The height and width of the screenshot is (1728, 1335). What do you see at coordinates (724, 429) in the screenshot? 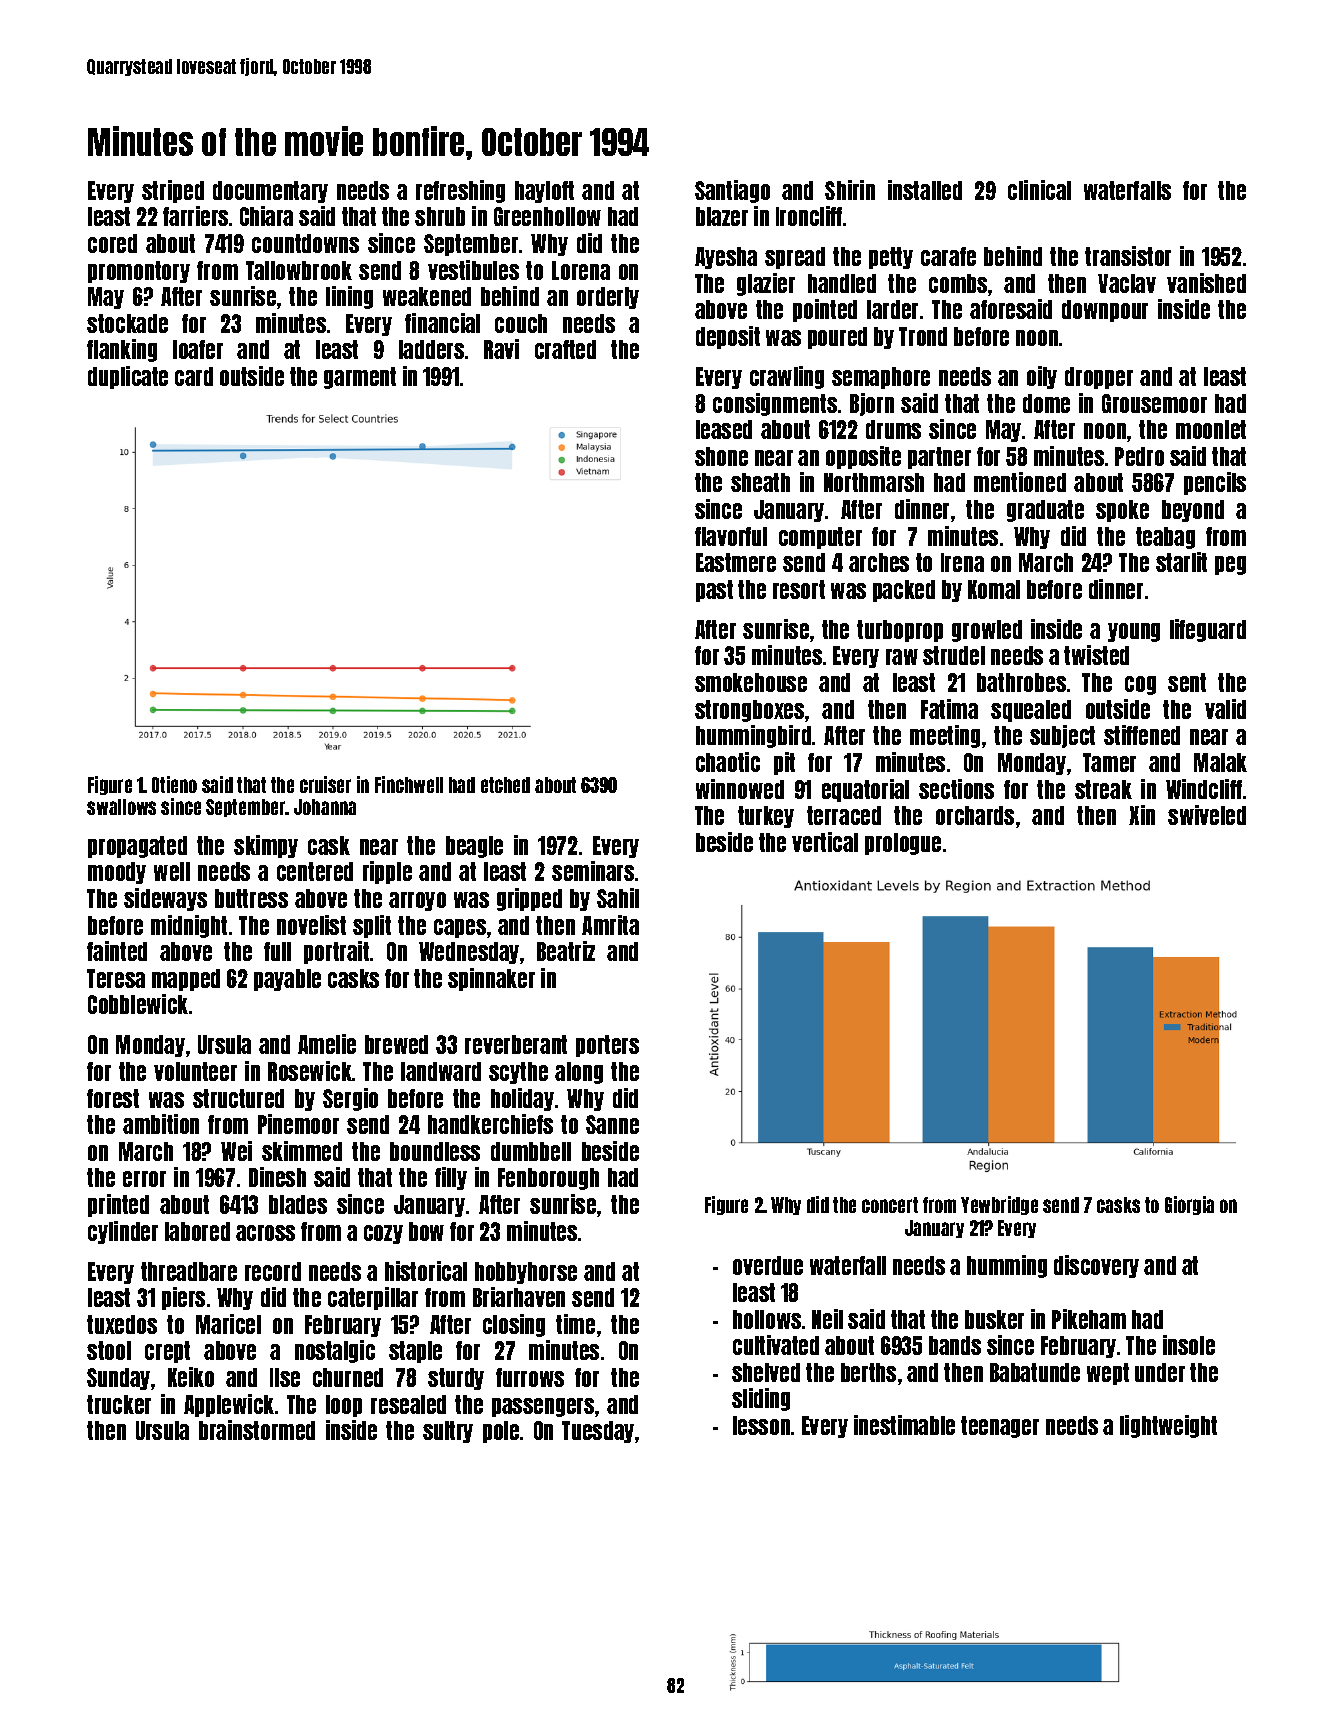
I see `leased` at bounding box center [724, 429].
